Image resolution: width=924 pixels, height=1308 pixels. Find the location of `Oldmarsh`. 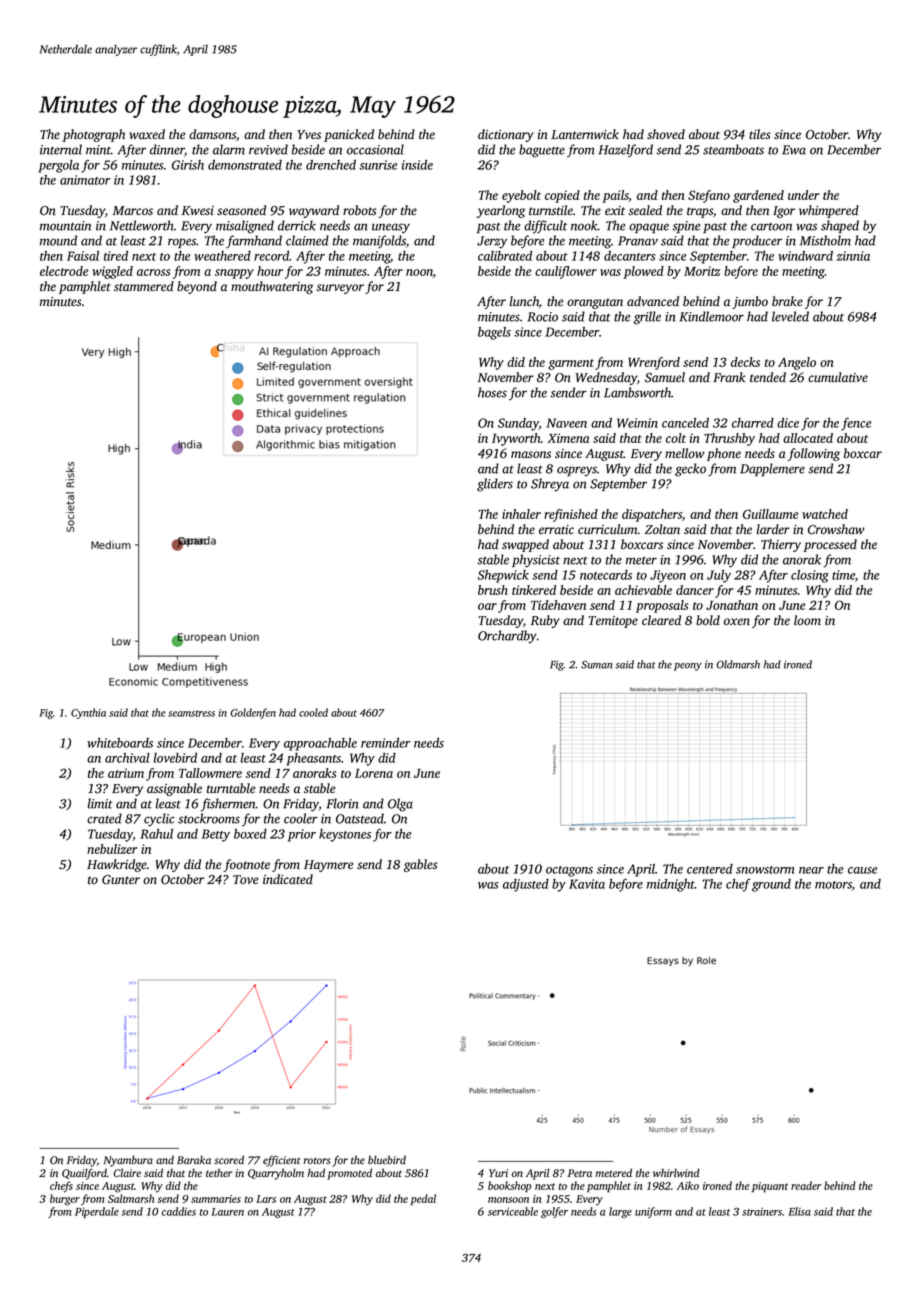

Oldmarsh is located at coordinates (738, 664).
